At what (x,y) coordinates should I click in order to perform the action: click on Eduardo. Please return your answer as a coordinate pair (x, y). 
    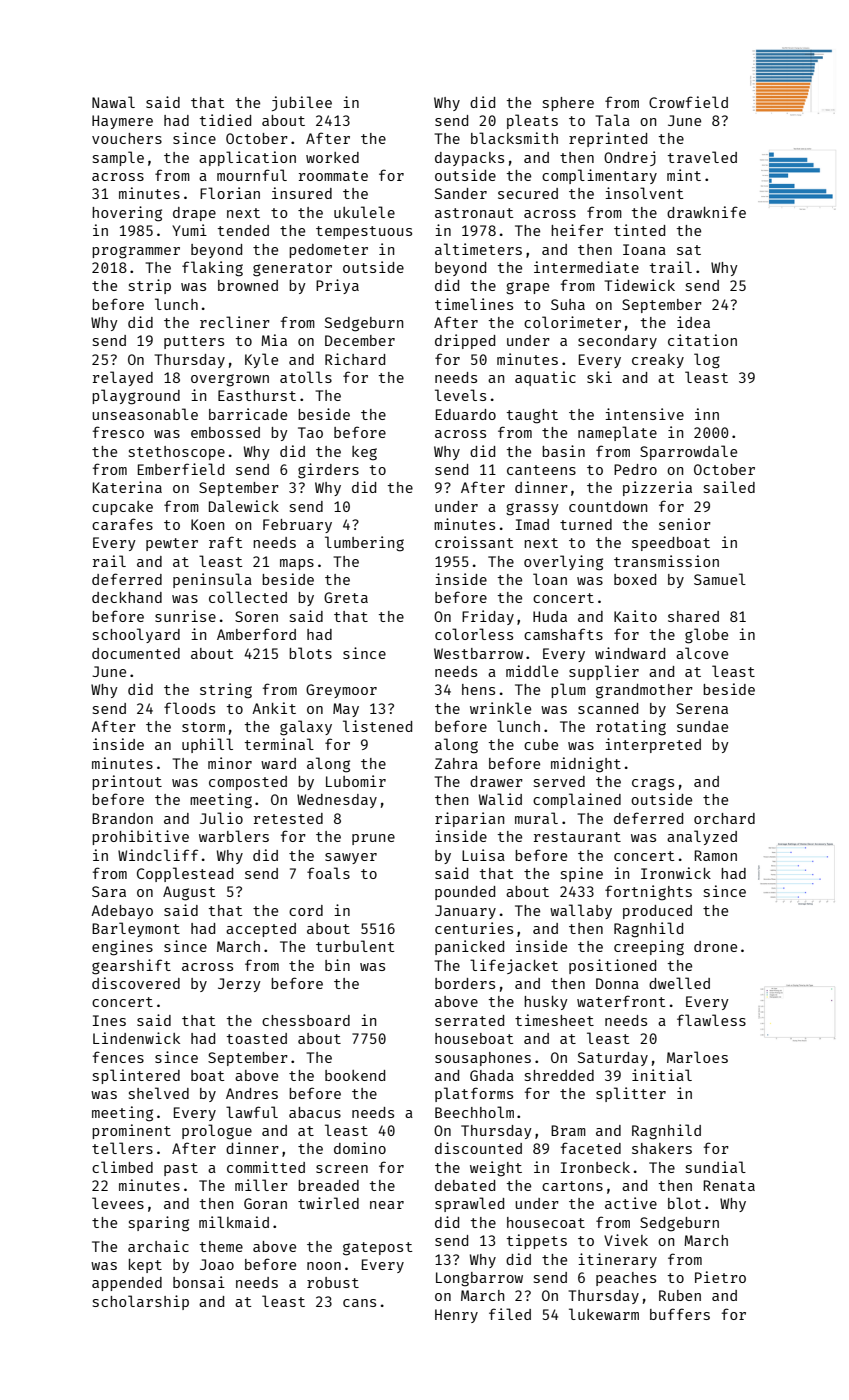
    Looking at the image, I should click on (466, 414).
